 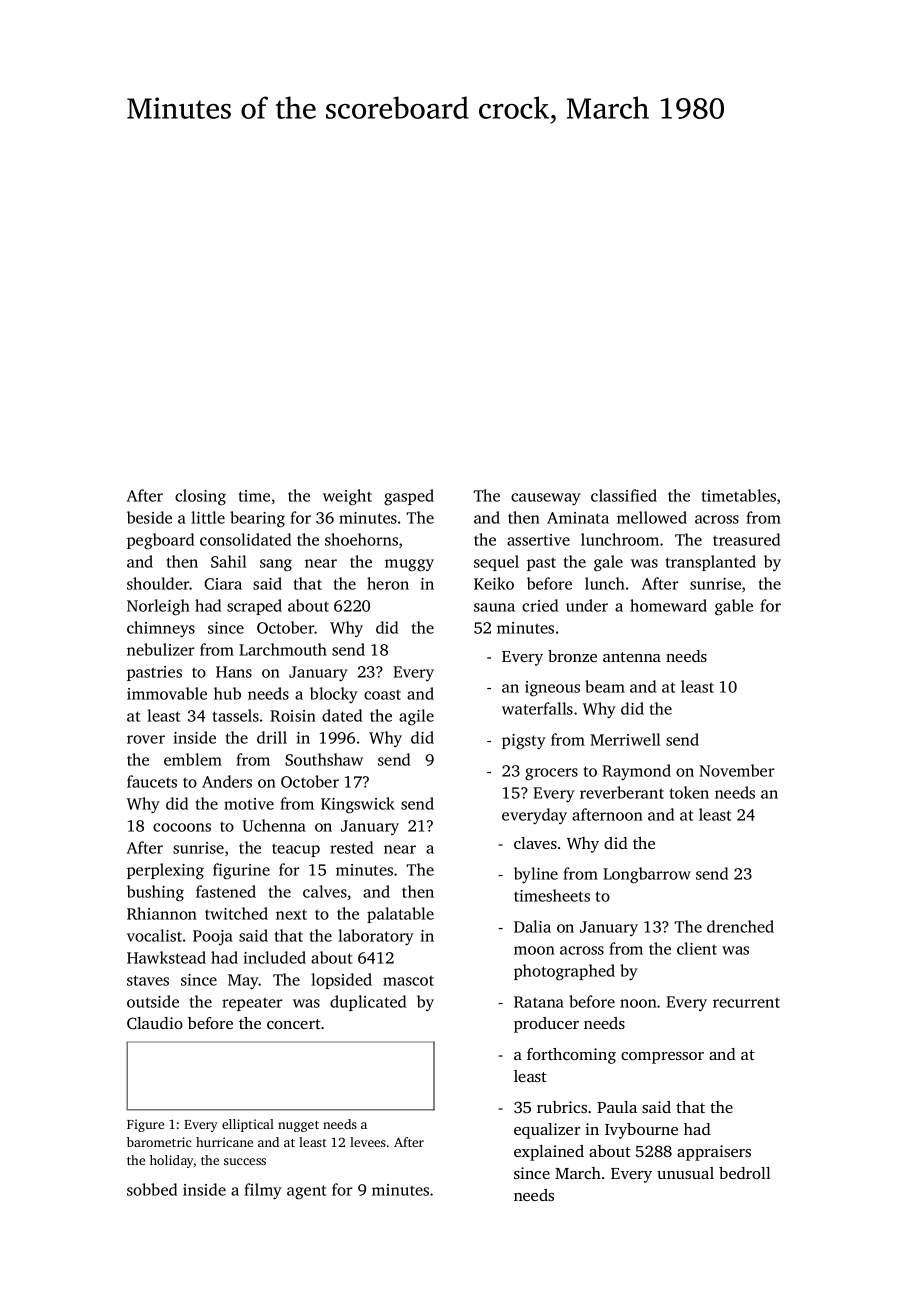 I want to click on figurine, so click(x=241, y=871).
